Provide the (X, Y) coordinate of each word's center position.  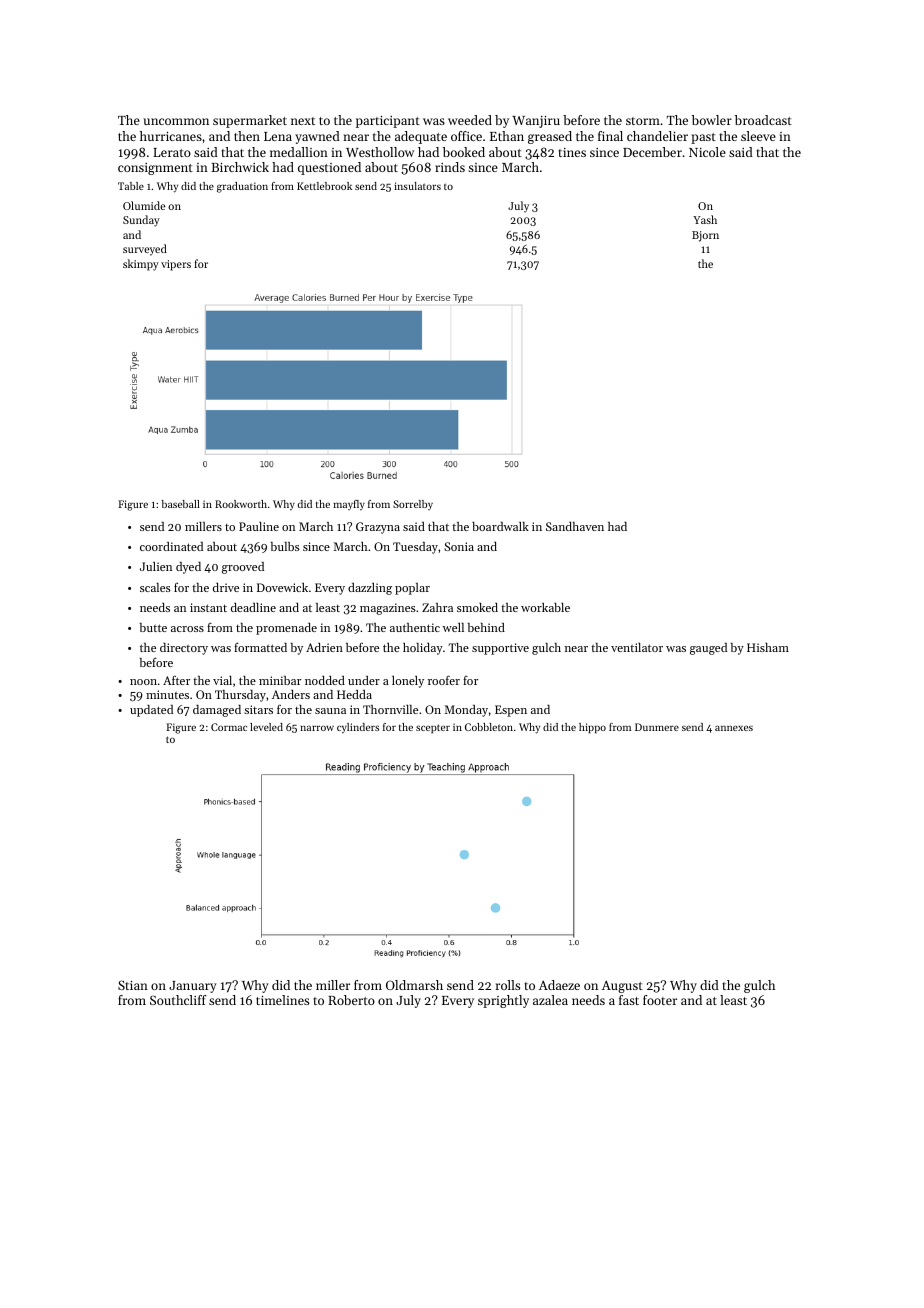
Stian (133, 985)
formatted (260, 647)
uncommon (176, 121)
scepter (433, 728)
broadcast (763, 120)
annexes (734, 728)
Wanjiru (536, 122)
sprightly (503, 1001)
